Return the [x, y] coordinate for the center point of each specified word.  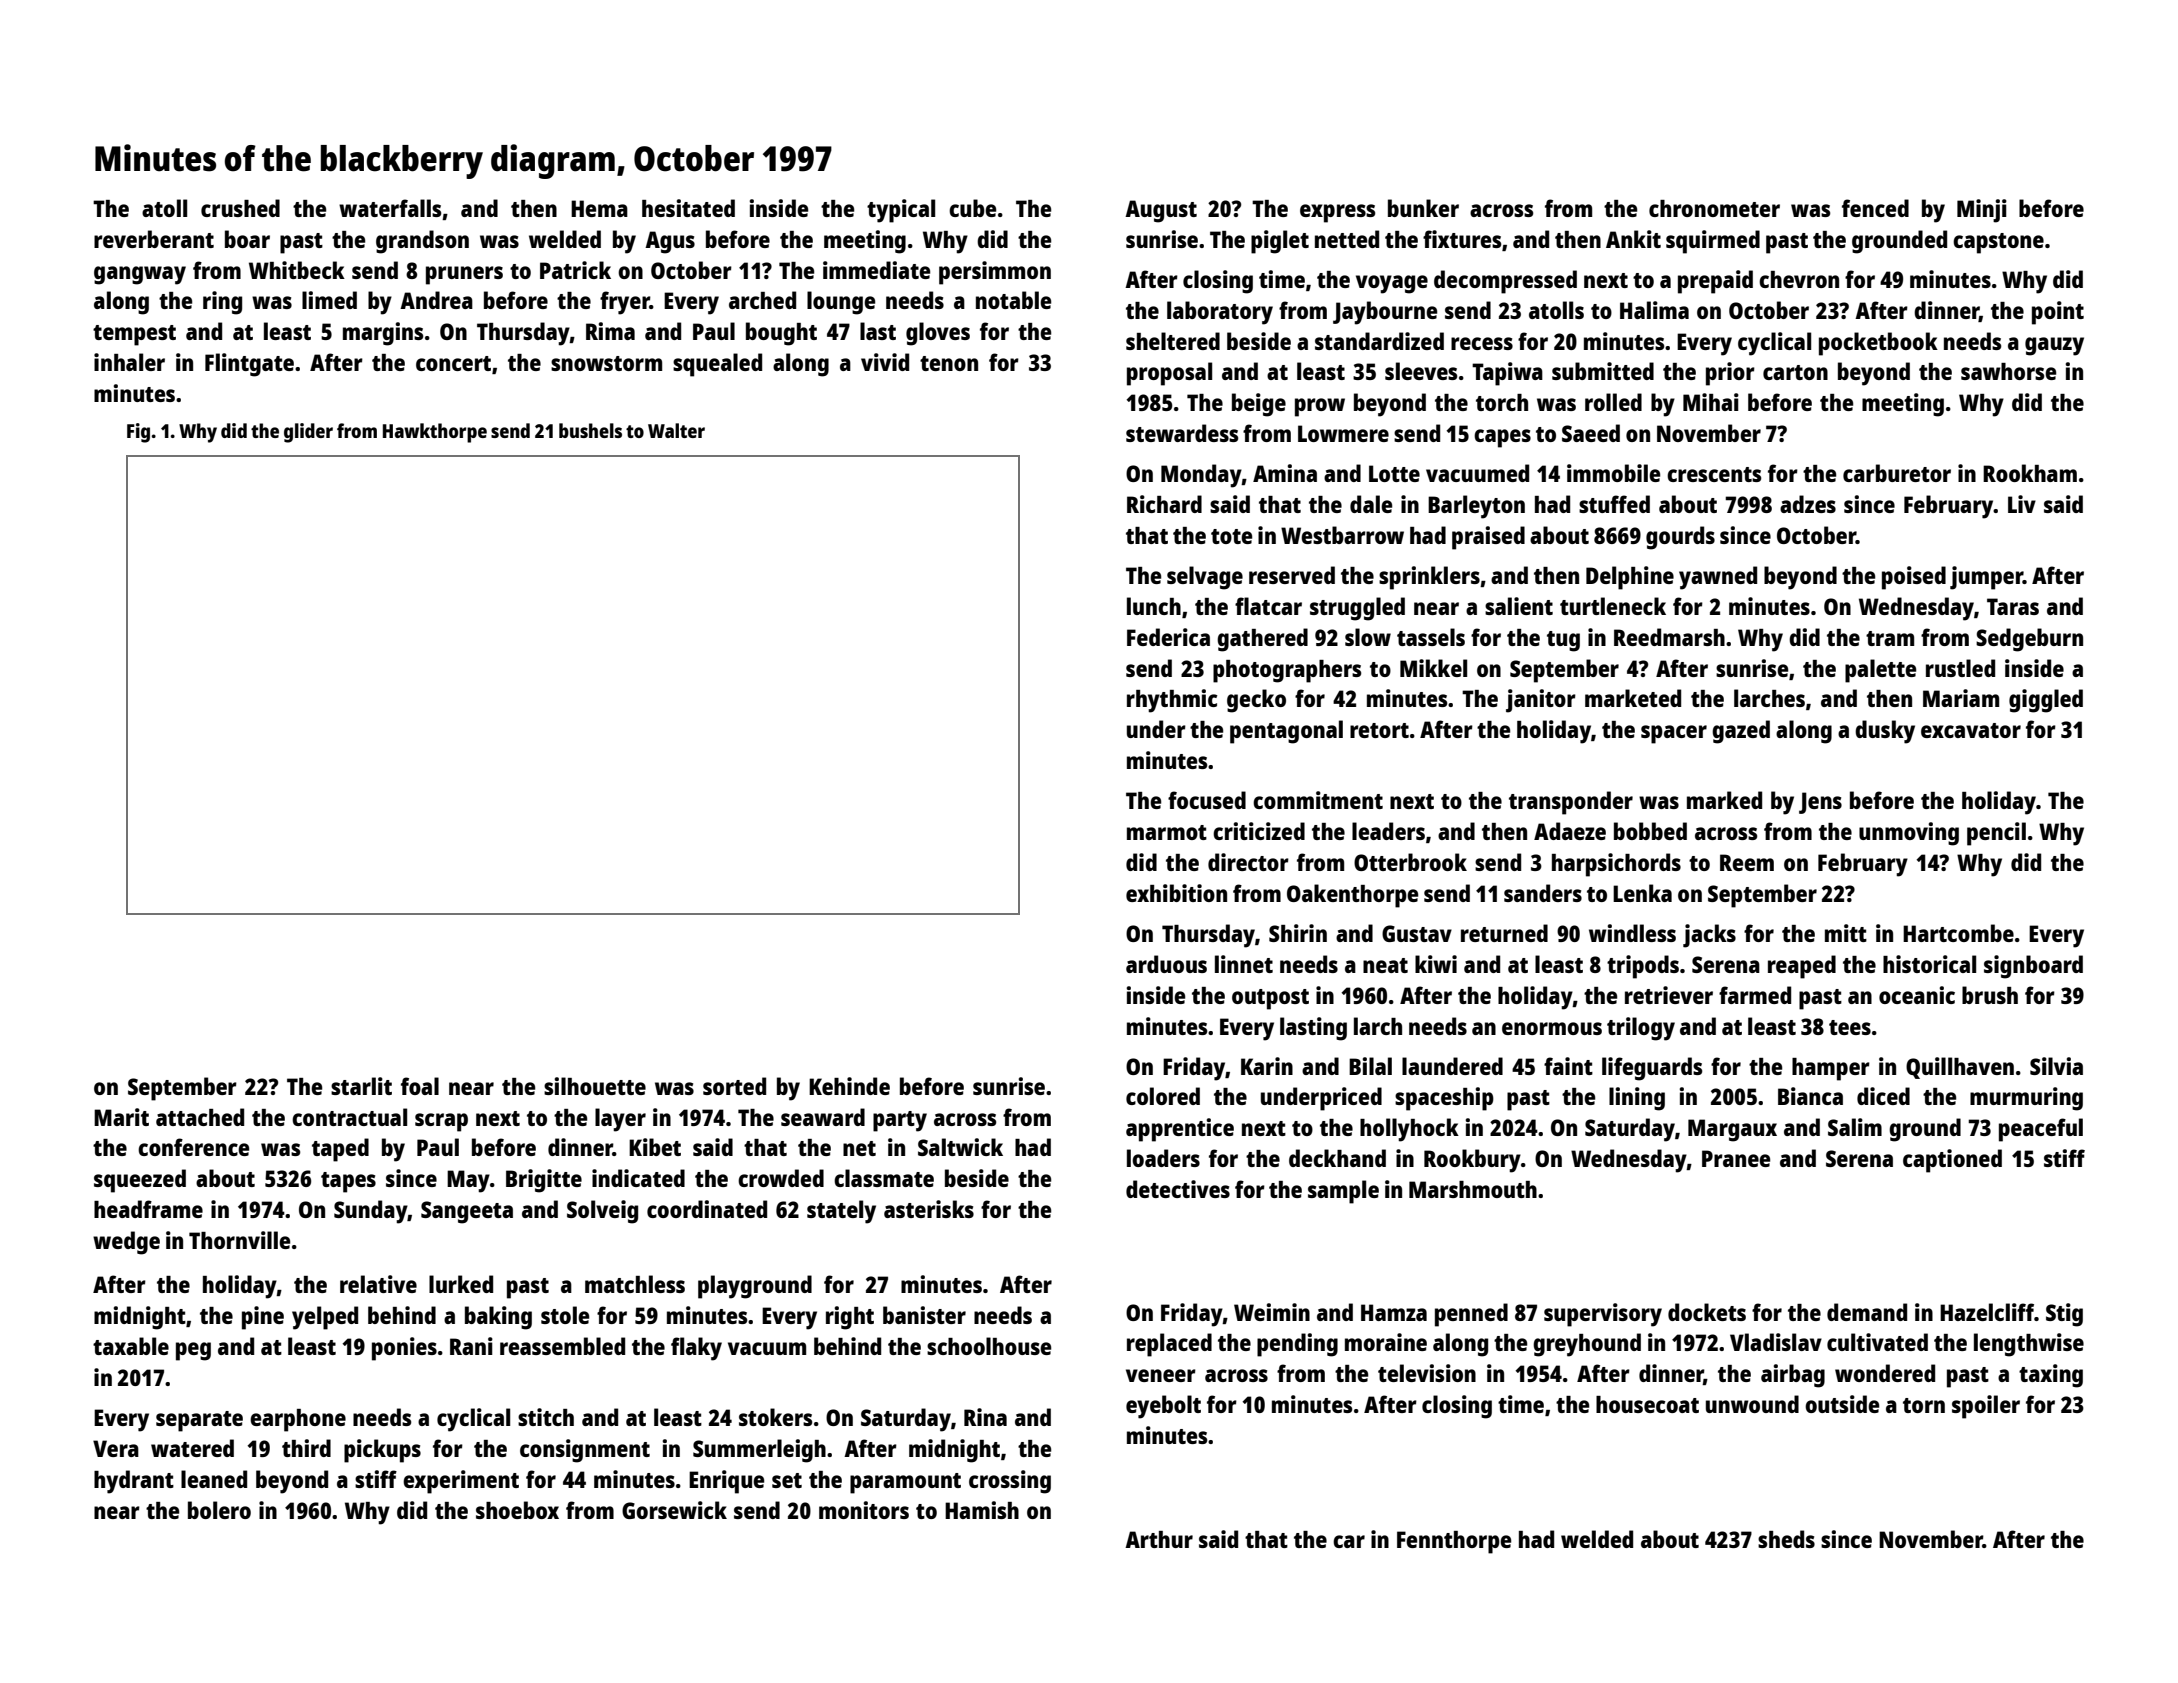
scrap [441, 1122]
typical [901, 211]
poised [1914, 578]
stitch [546, 1417]
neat [1385, 965]
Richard [1164, 504]
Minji [1982, 211]
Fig [138, 433]
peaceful [2041, 1130]
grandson [422, 242]
